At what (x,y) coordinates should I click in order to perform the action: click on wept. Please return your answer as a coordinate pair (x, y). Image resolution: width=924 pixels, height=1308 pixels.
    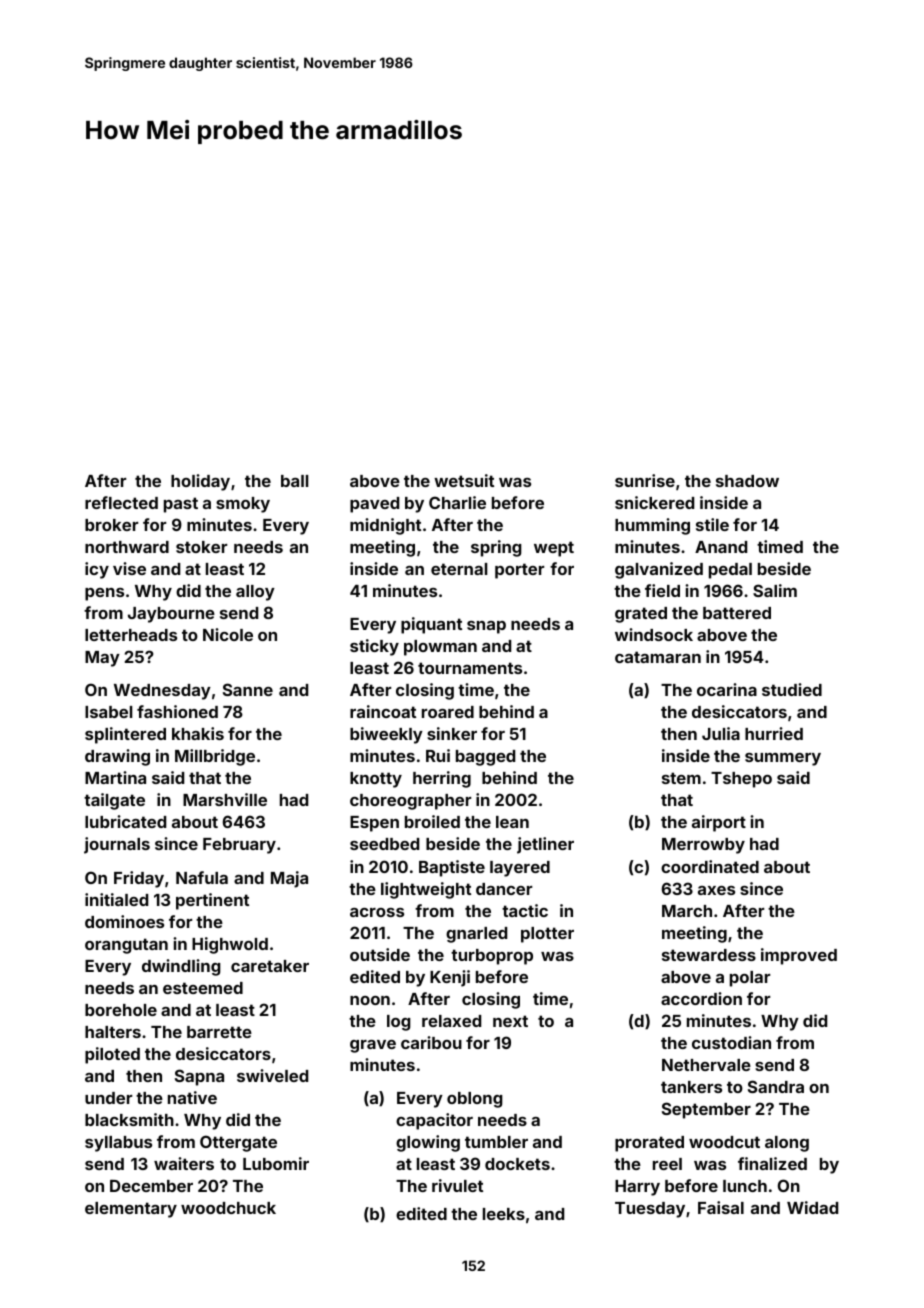
    Looking at the image, I should click on (554, 549).
